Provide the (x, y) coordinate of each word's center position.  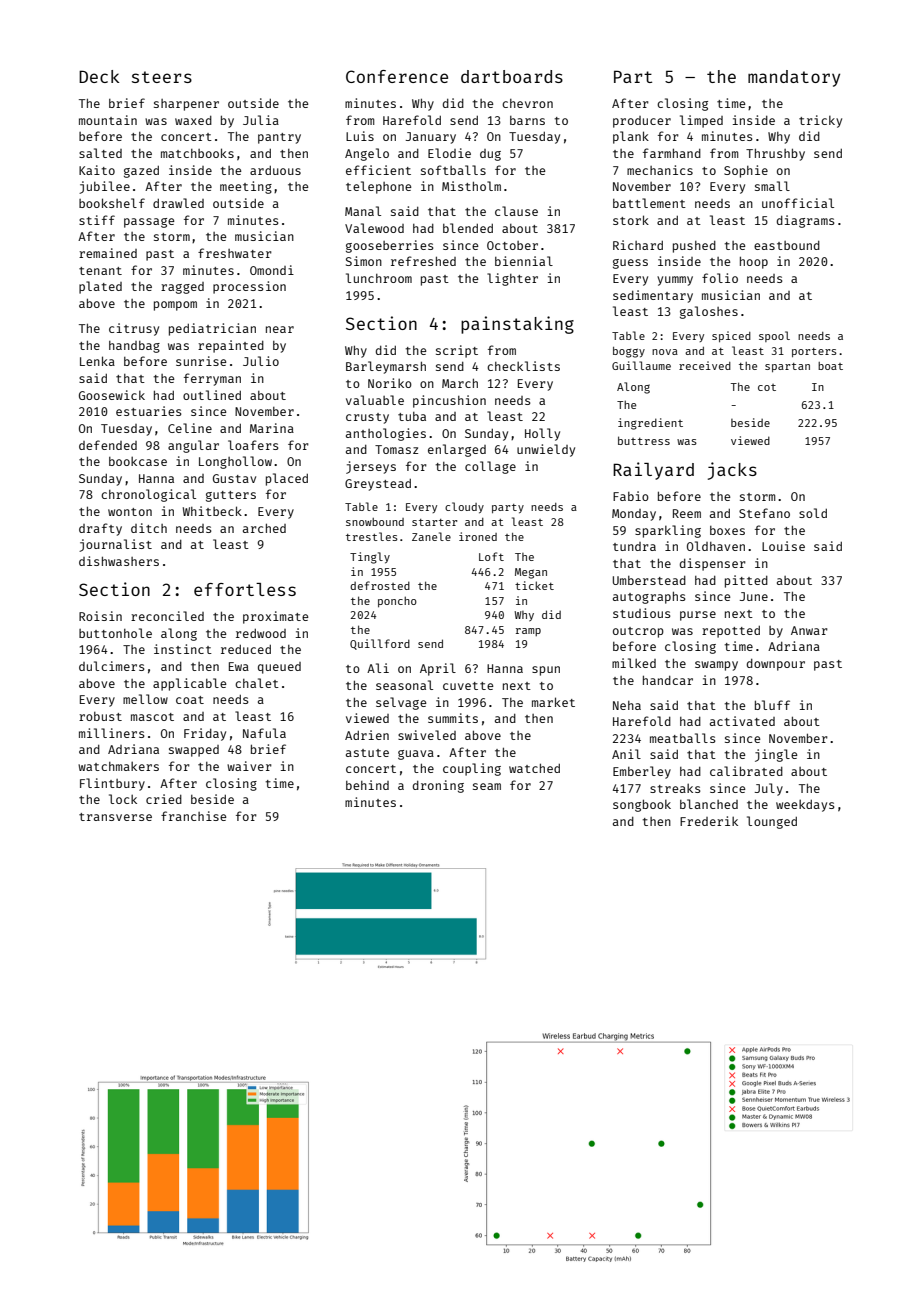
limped (701, 121)
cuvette (468, 686)
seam (487, 786)
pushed (694, 247)
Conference (397, 76)
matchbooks (197, 153)
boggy (629, 352)
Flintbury (112, 784)
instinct (183, 649)
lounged (772, 822)
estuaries (149, 411)
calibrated (746, 771)
